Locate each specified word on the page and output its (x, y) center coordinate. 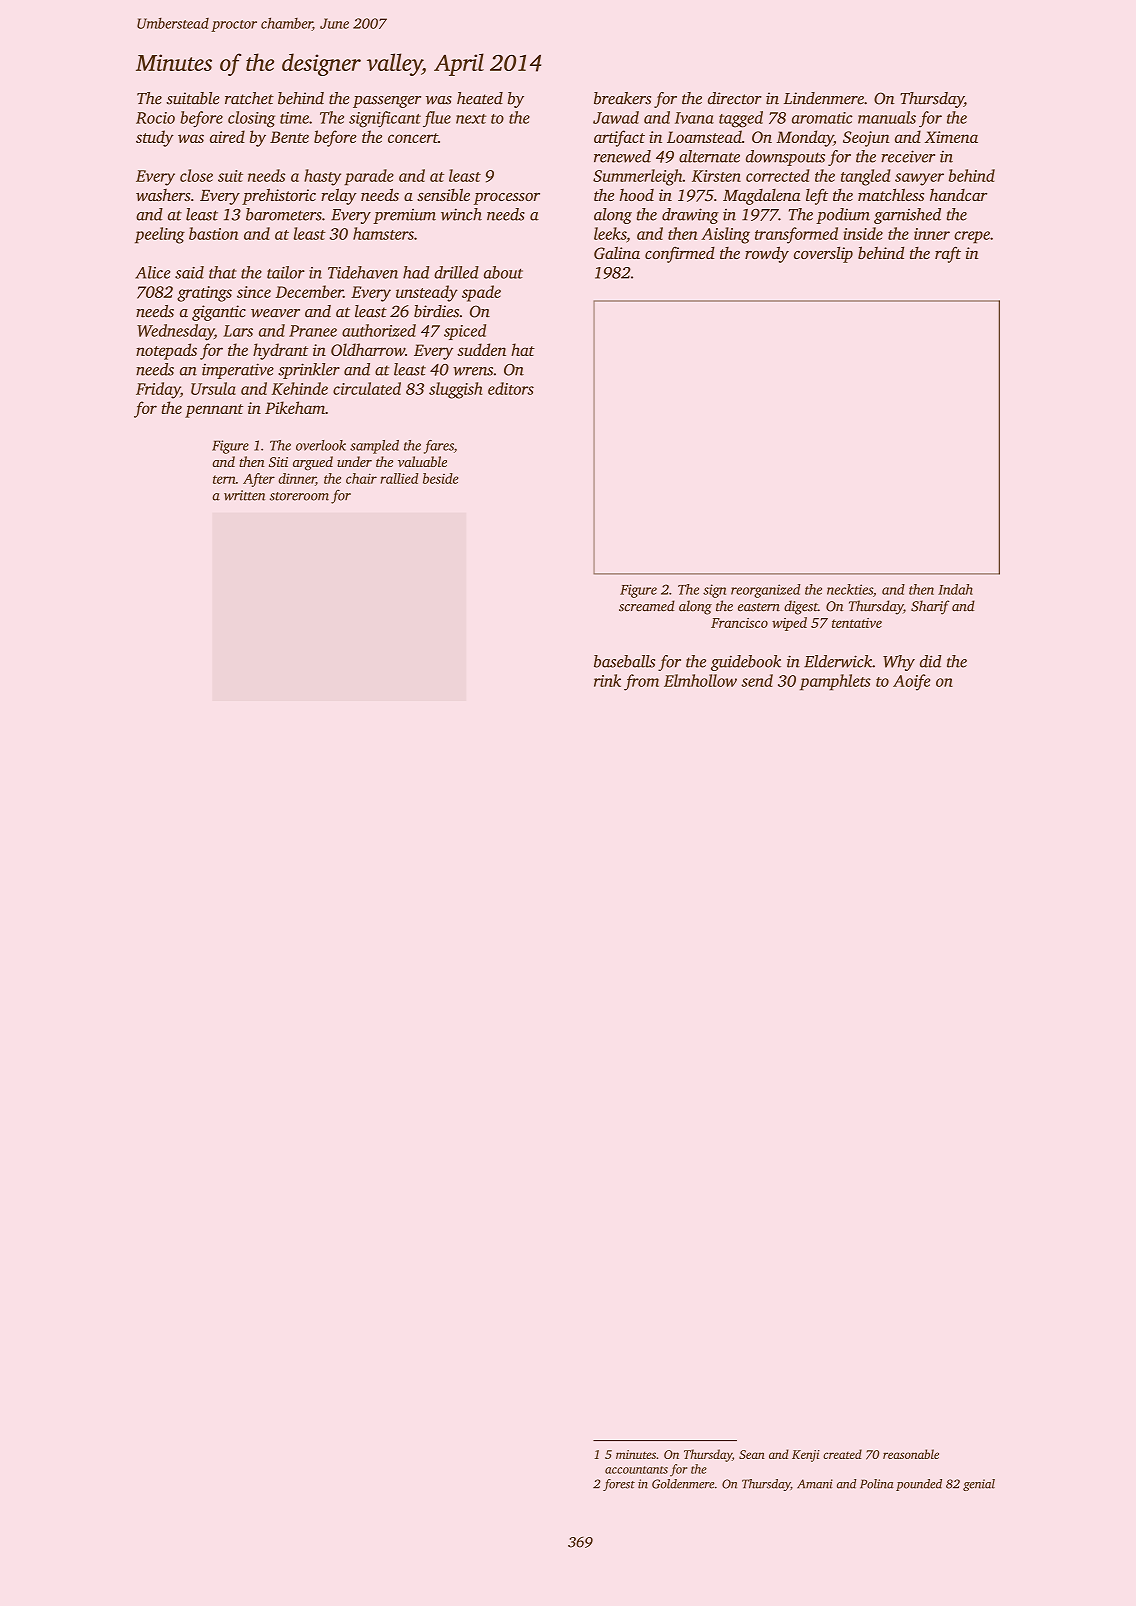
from (641, 682)
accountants (636, 1470)
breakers (622, 98)
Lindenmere (824, 98)
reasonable (911, 1454)
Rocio (155, 118)
